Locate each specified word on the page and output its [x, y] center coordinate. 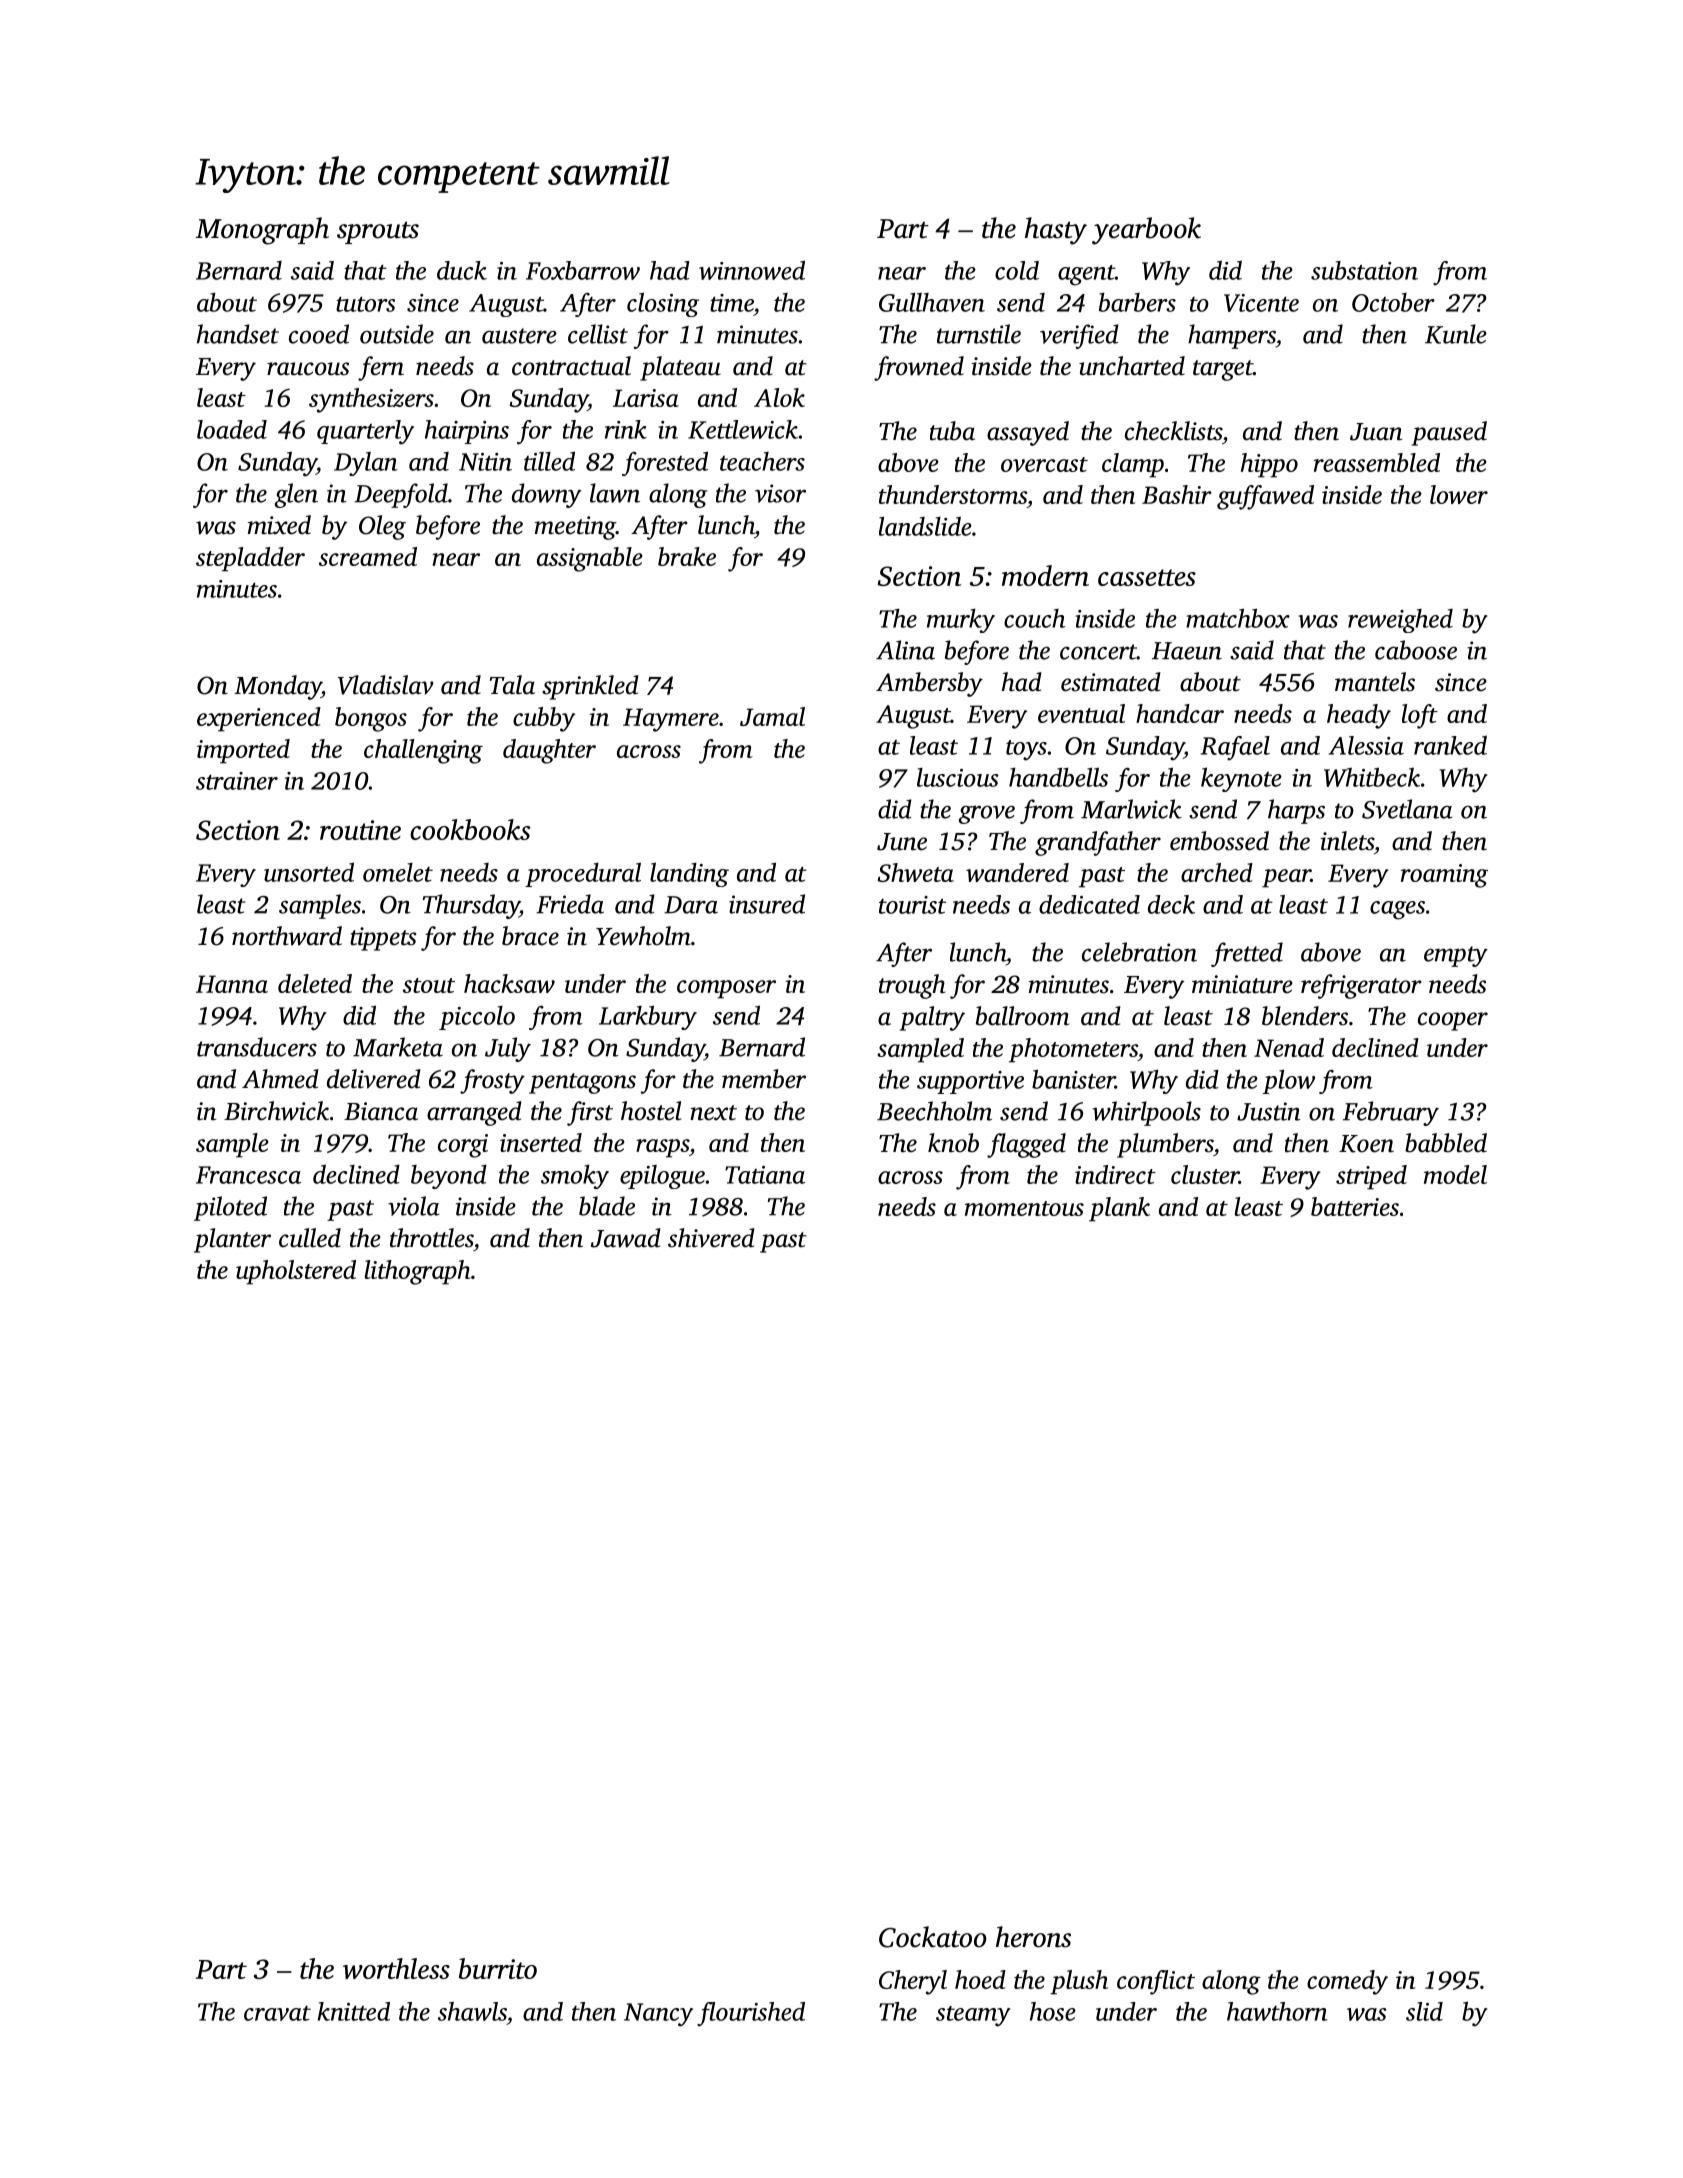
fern [381, 368]
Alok [779, 397]
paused [1449, 433]
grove [987, 814]
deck [1171, 904]
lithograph [418, 1272]
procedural [583, 875]
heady [1359, 716]
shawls [472, 2011]
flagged [1026, 1145]
